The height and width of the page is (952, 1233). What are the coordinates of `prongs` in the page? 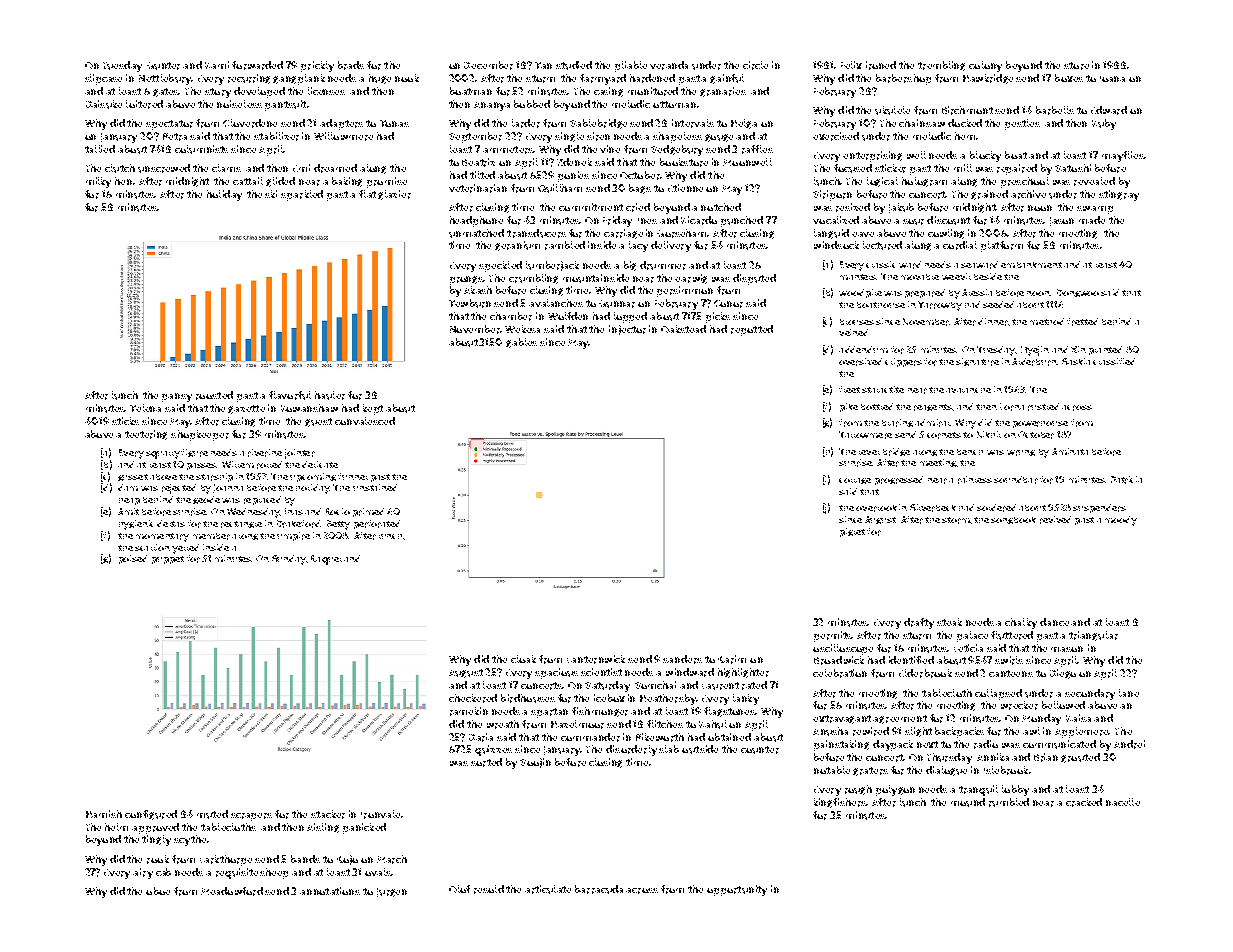 It's located at (467, 280).
